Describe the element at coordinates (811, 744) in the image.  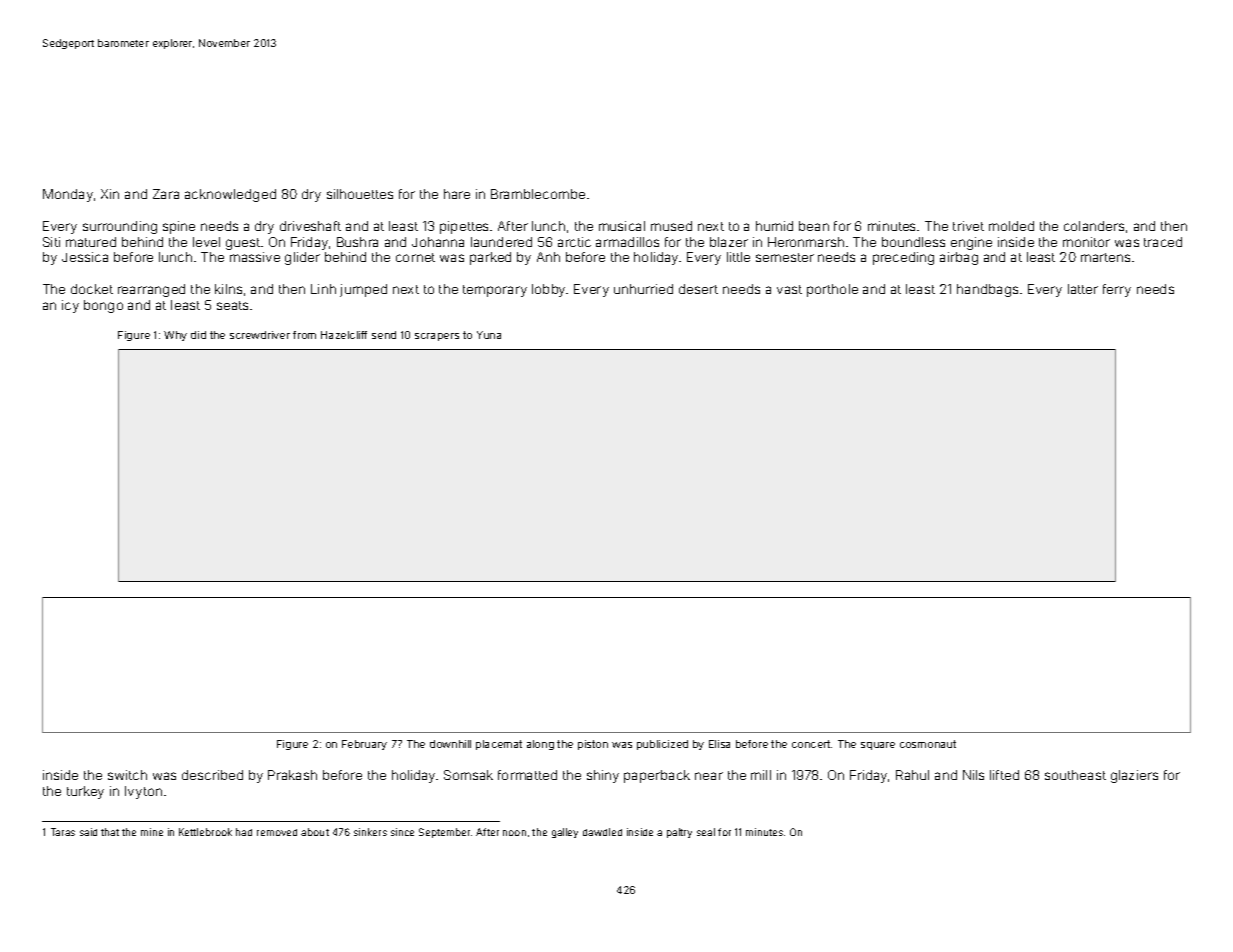
I see `concert` at that location.
